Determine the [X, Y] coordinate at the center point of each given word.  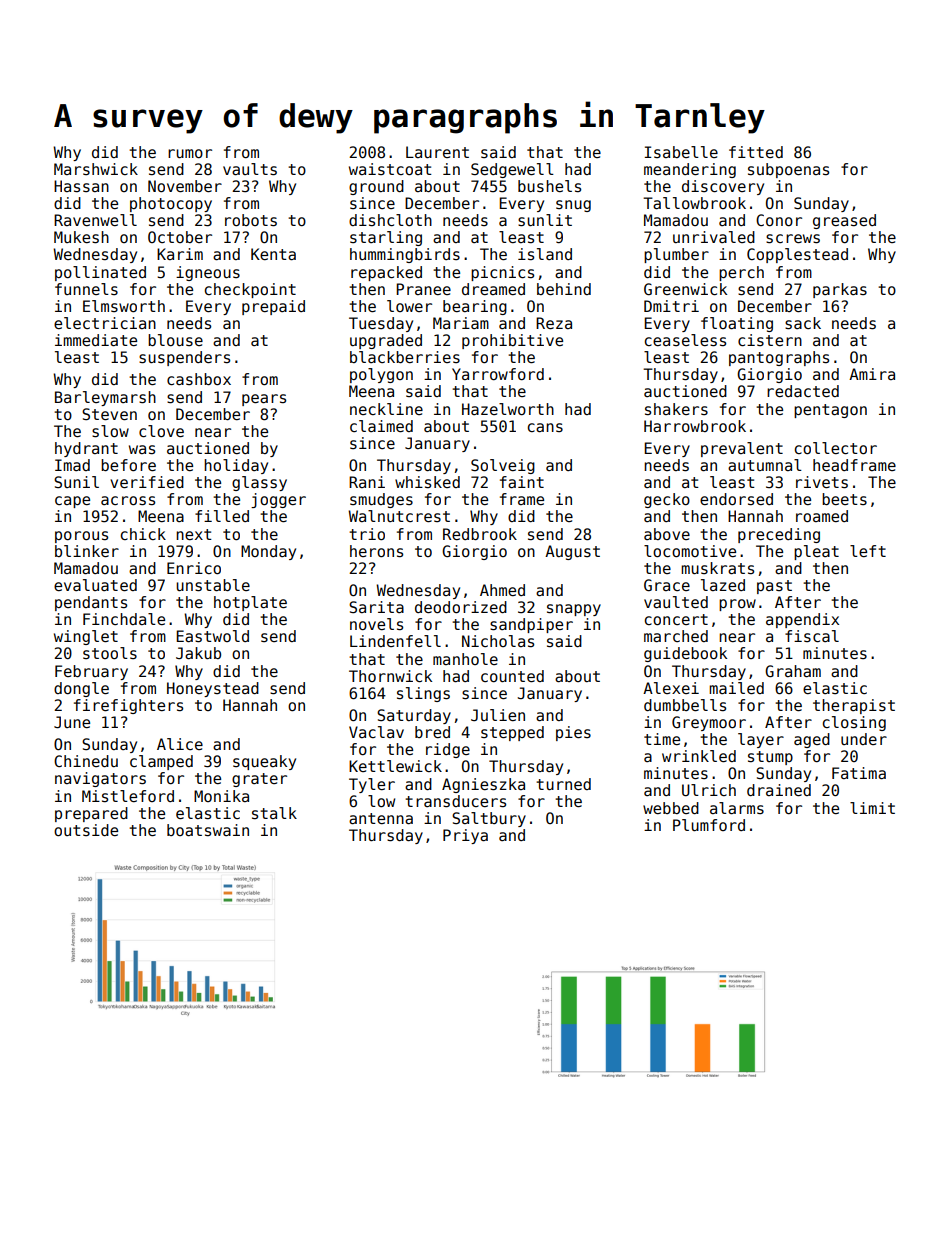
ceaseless [685, 340]
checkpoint [250, 290]
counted [512, 676]
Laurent [437, 152]
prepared [91, 814]
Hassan [81, 186]
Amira [872, 374]
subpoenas [788, 170]
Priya [465, 836]
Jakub [198, 653]
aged [812, 740]
